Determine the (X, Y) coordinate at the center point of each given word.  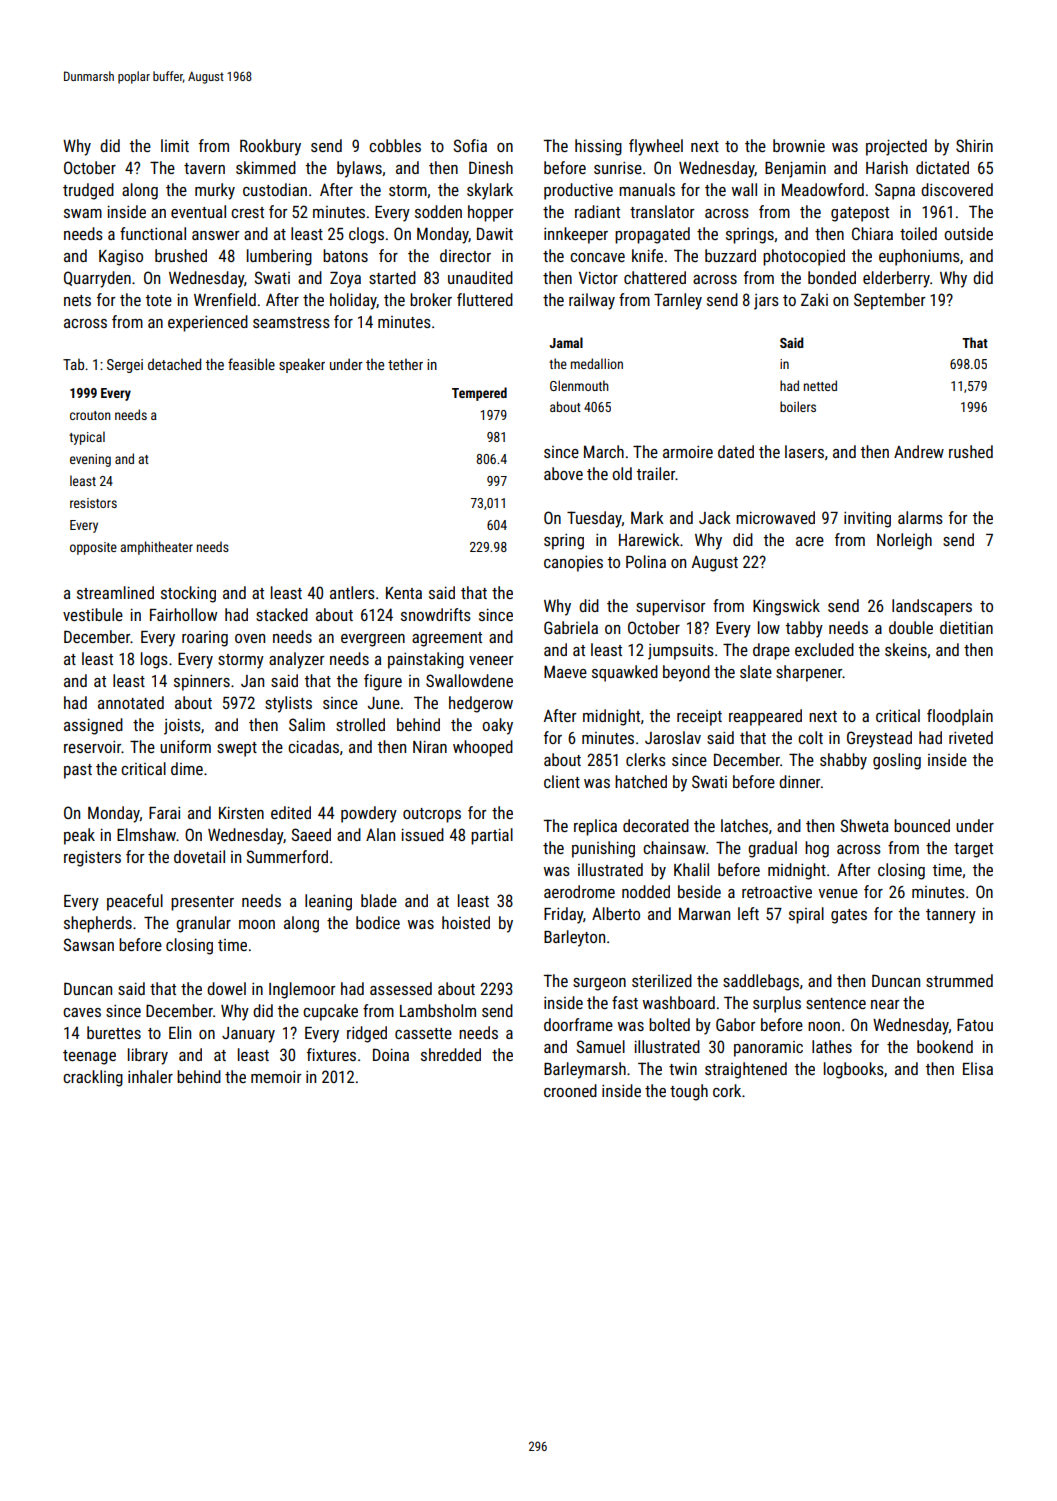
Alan (380, 834)
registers (92, 859)
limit (175, 145)
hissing (598, 147)
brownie (799, 145)
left (748, 913)
